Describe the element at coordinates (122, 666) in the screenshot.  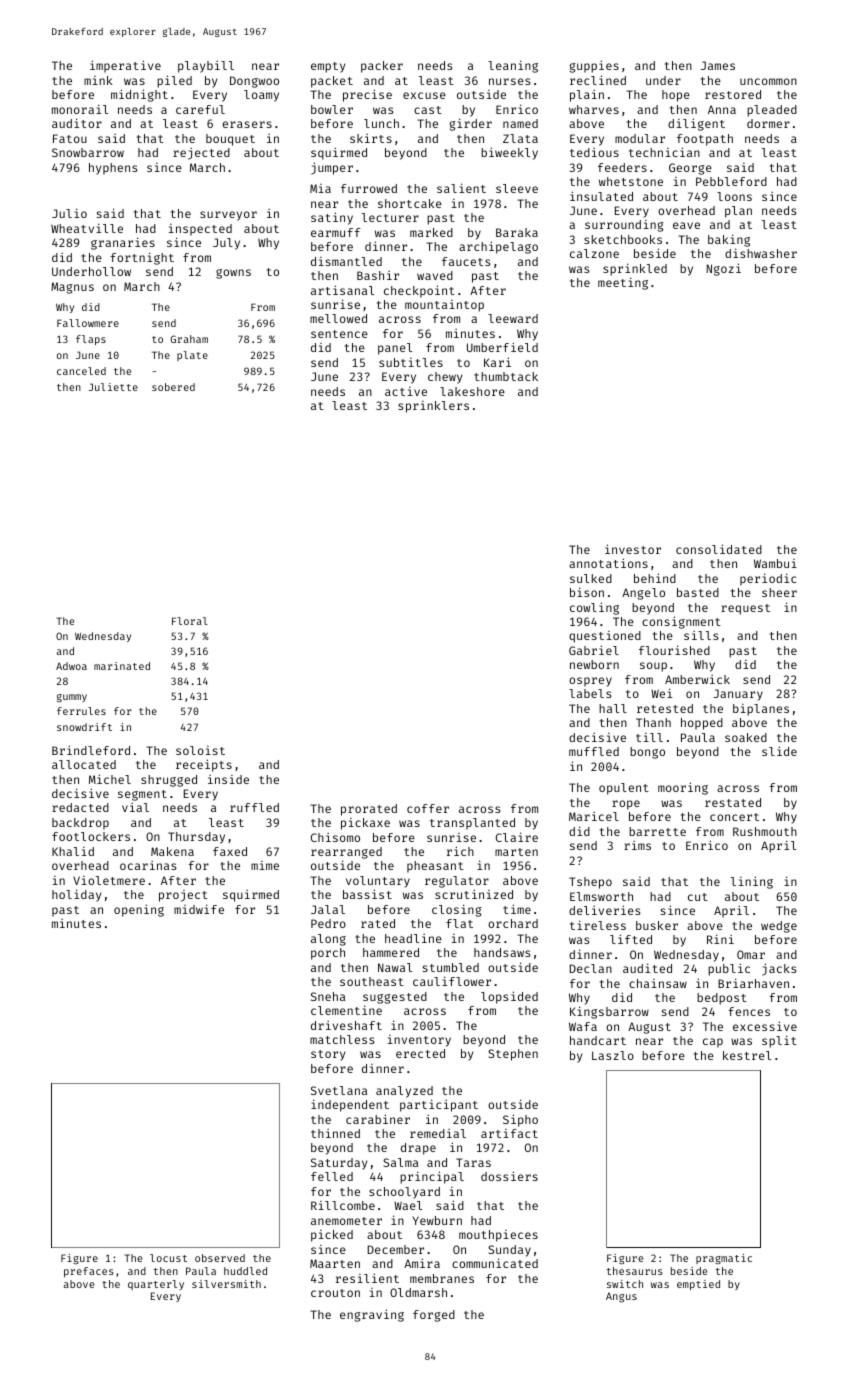
I see `marinated` at that location.
